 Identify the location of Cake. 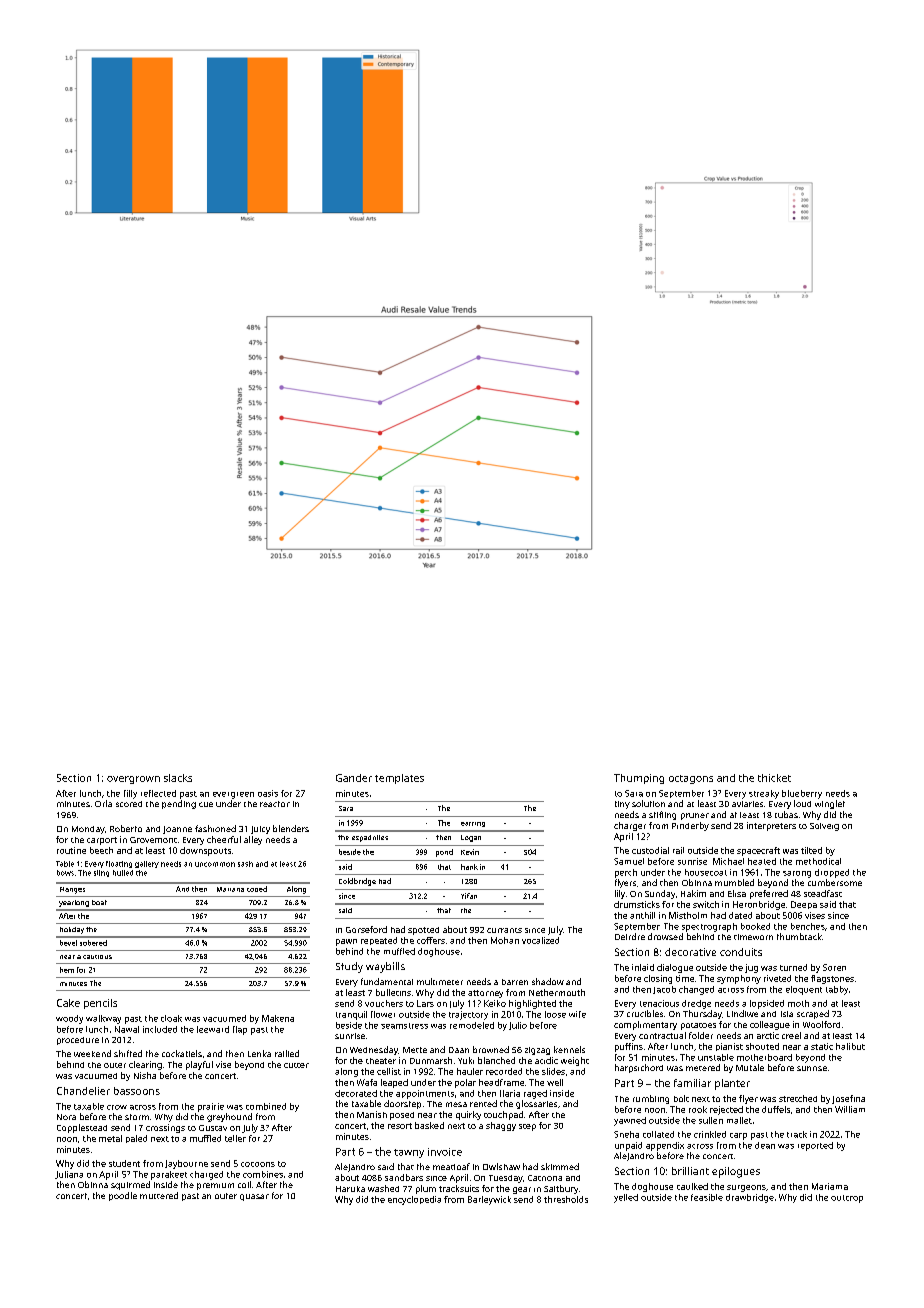
(68, 1003).
